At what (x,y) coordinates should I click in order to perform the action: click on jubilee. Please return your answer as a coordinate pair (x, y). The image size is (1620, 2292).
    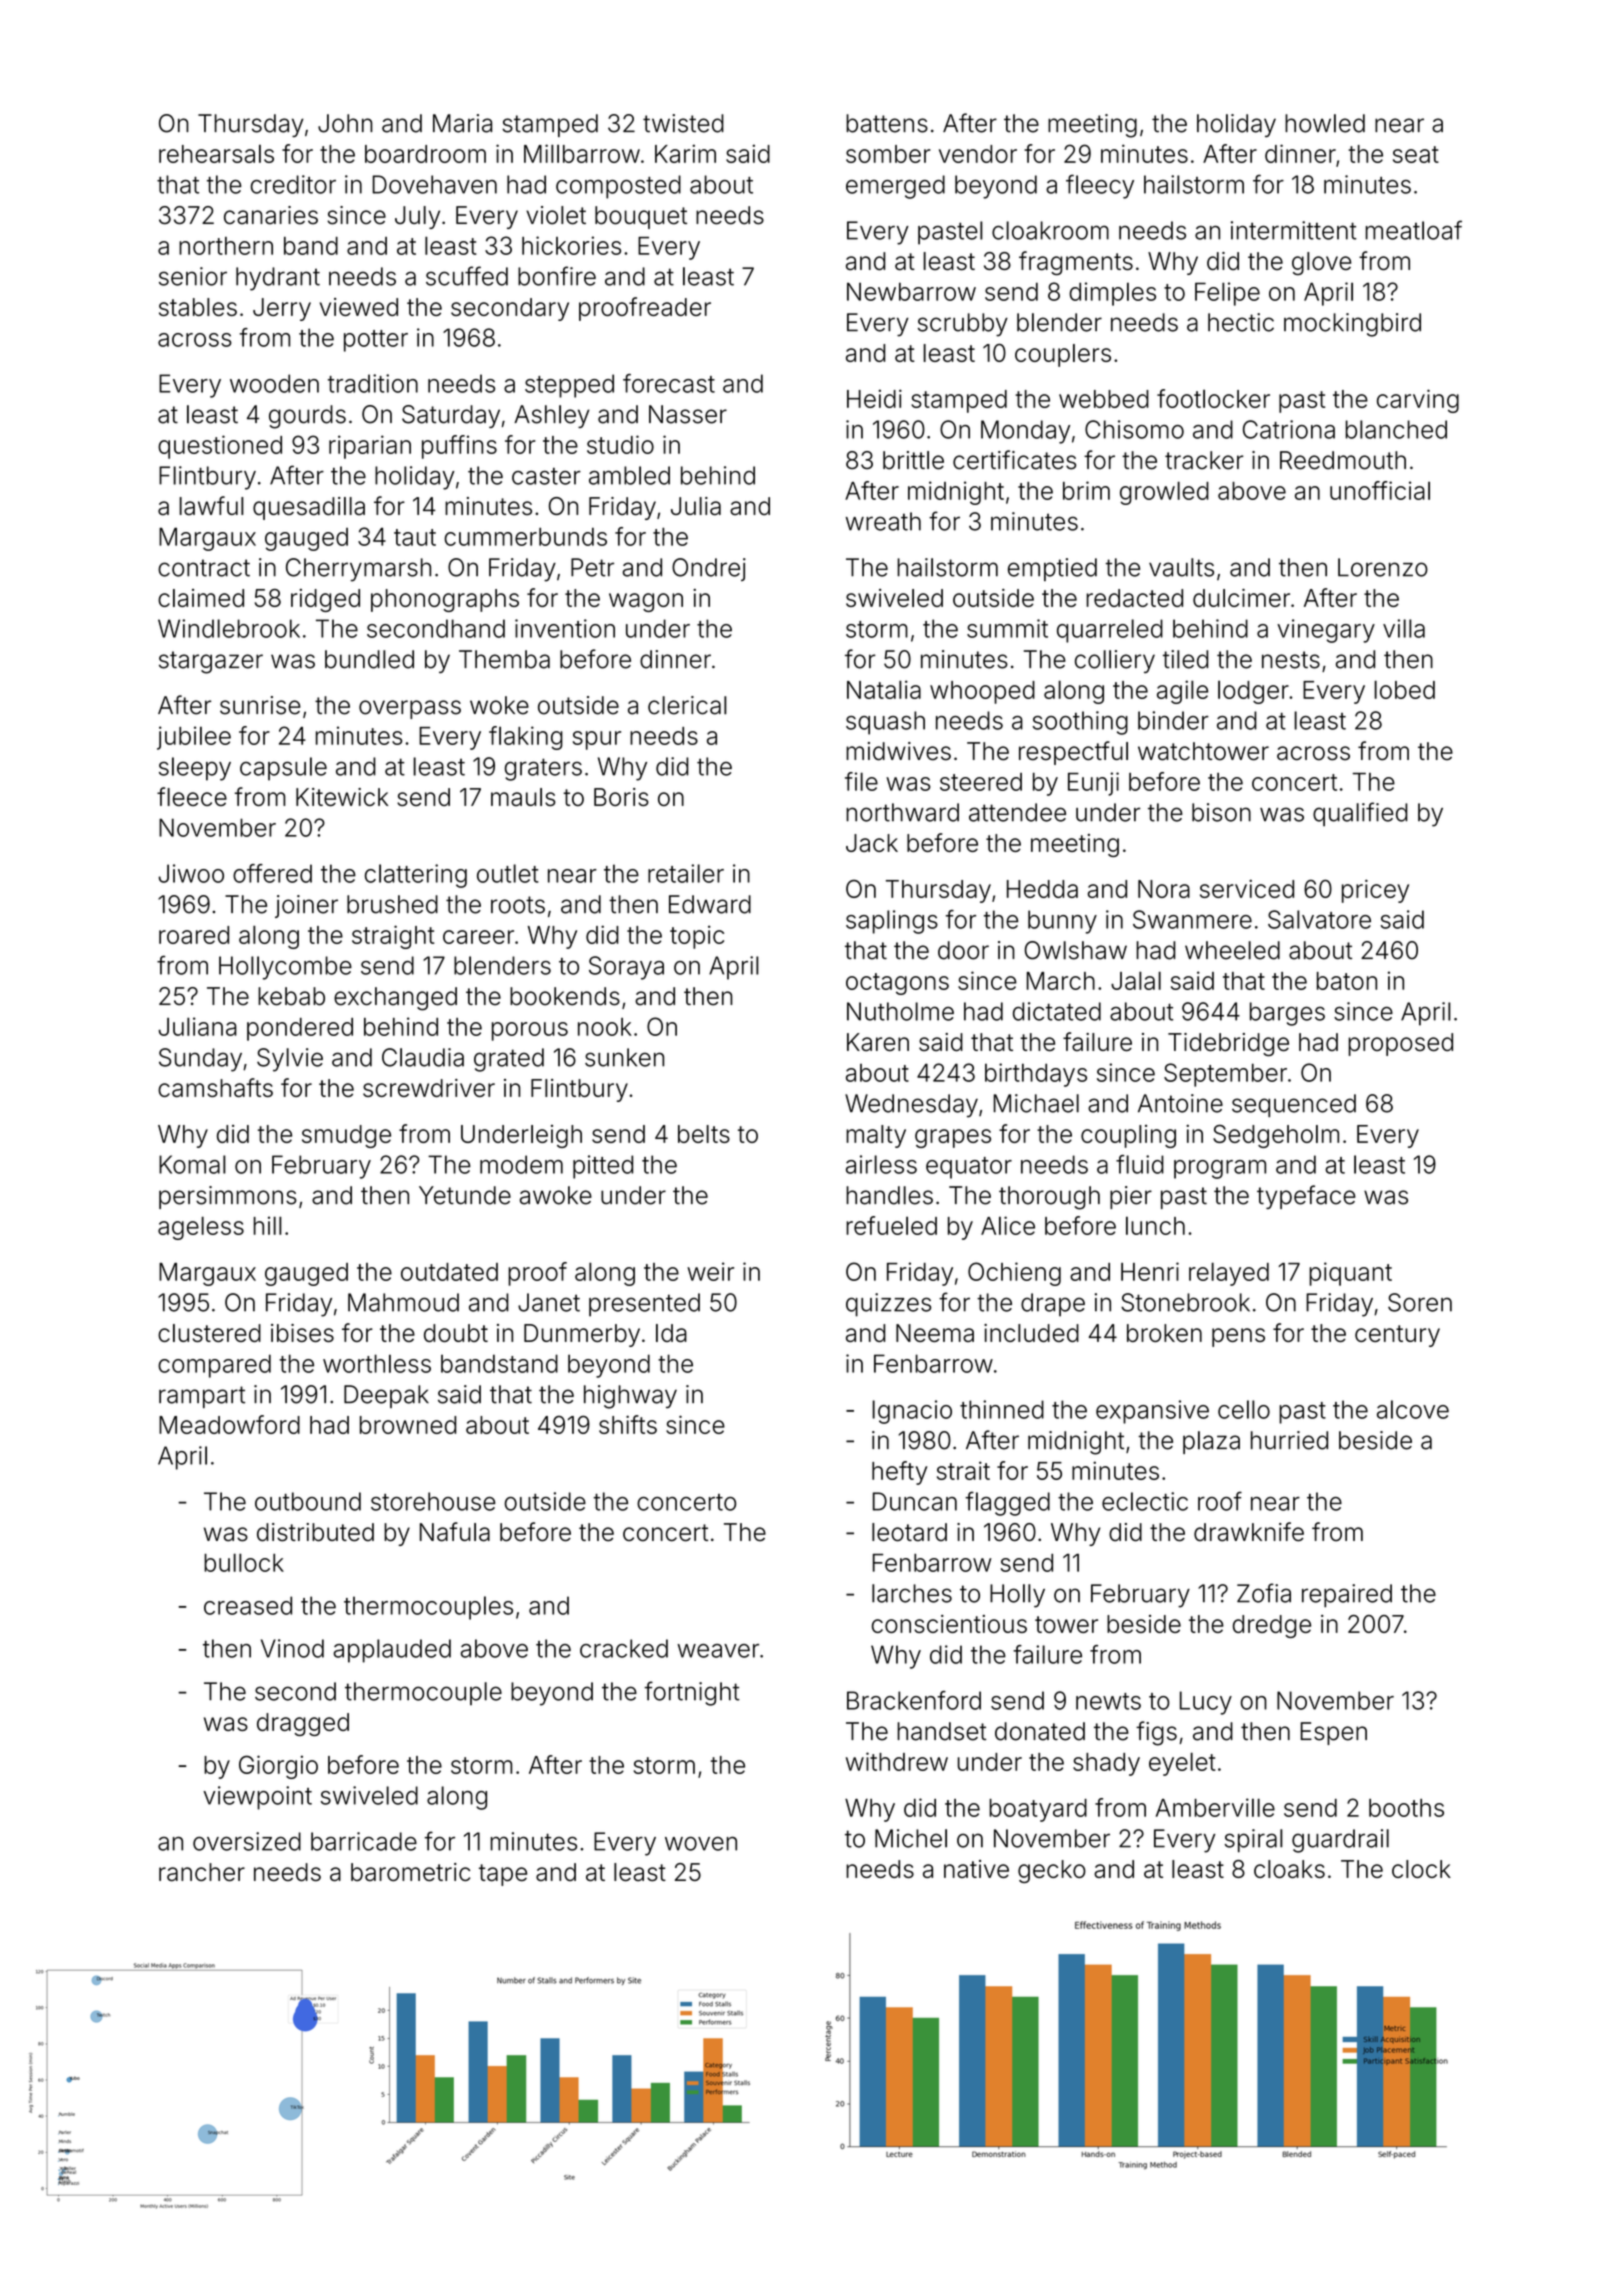
    Looking at the image, I should click on (194, 738).
